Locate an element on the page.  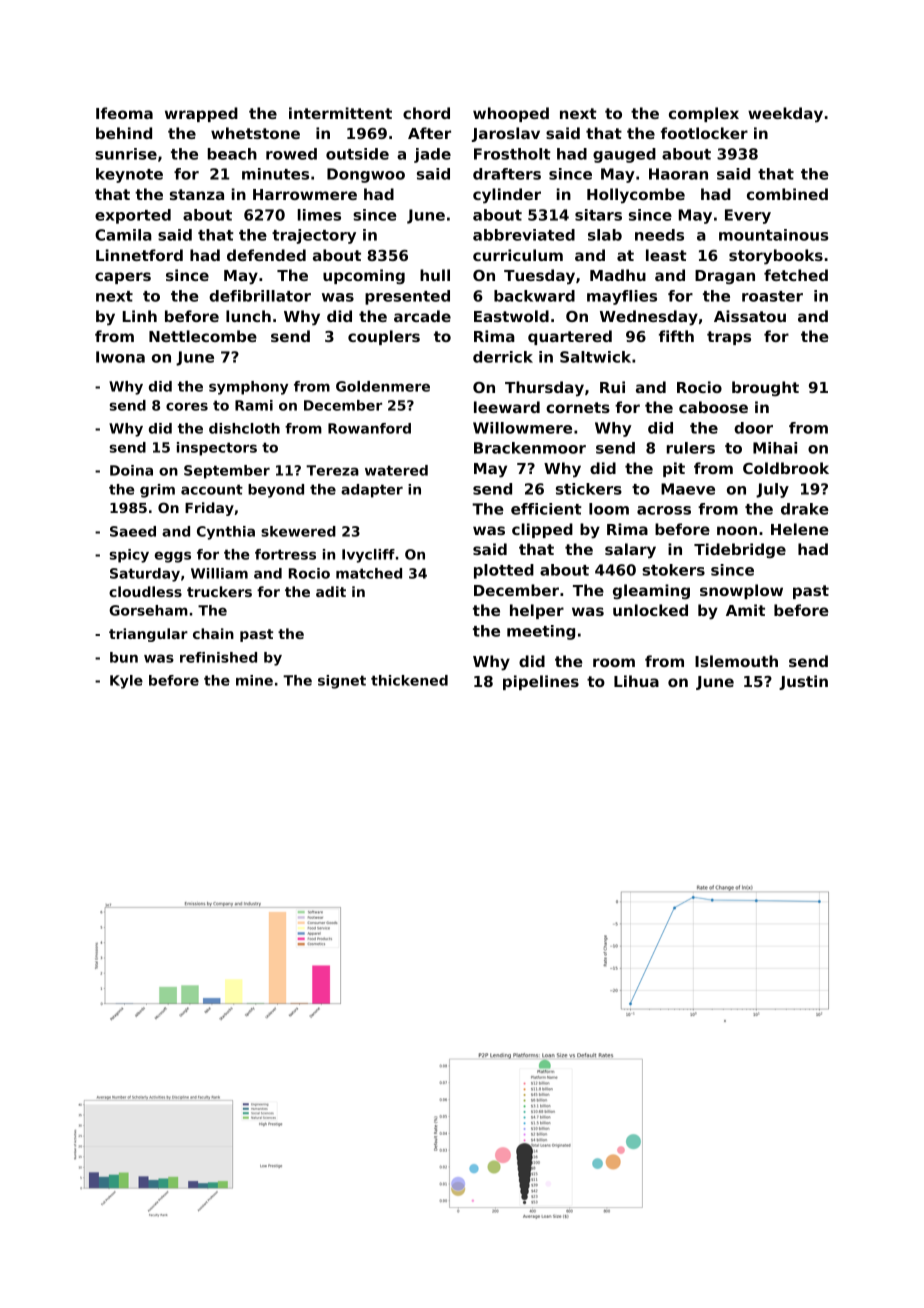
helper is located at coordinates (537, 611).
